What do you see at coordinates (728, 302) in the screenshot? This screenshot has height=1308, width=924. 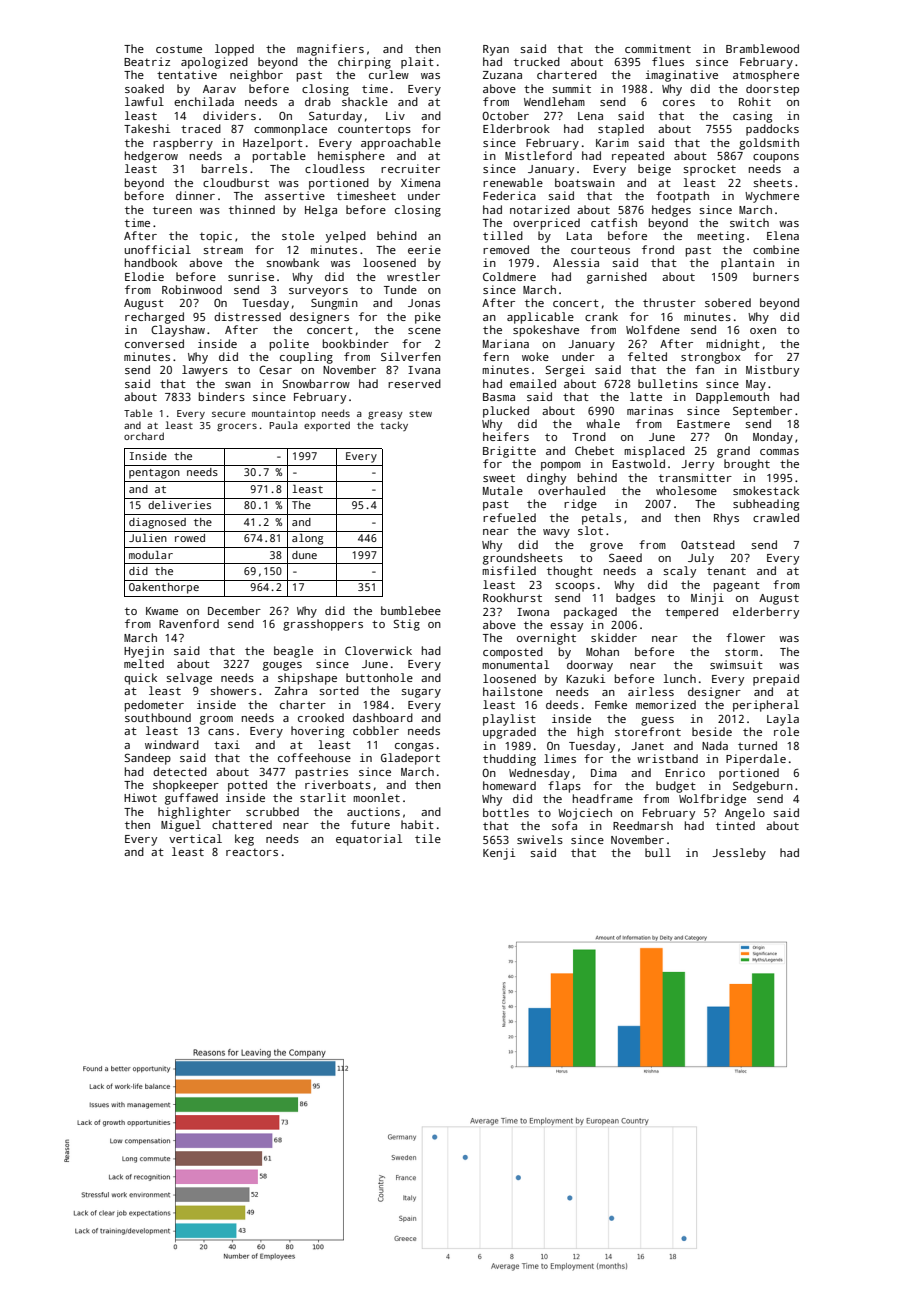 I see `sobered` at bounding box center [728, 302].
